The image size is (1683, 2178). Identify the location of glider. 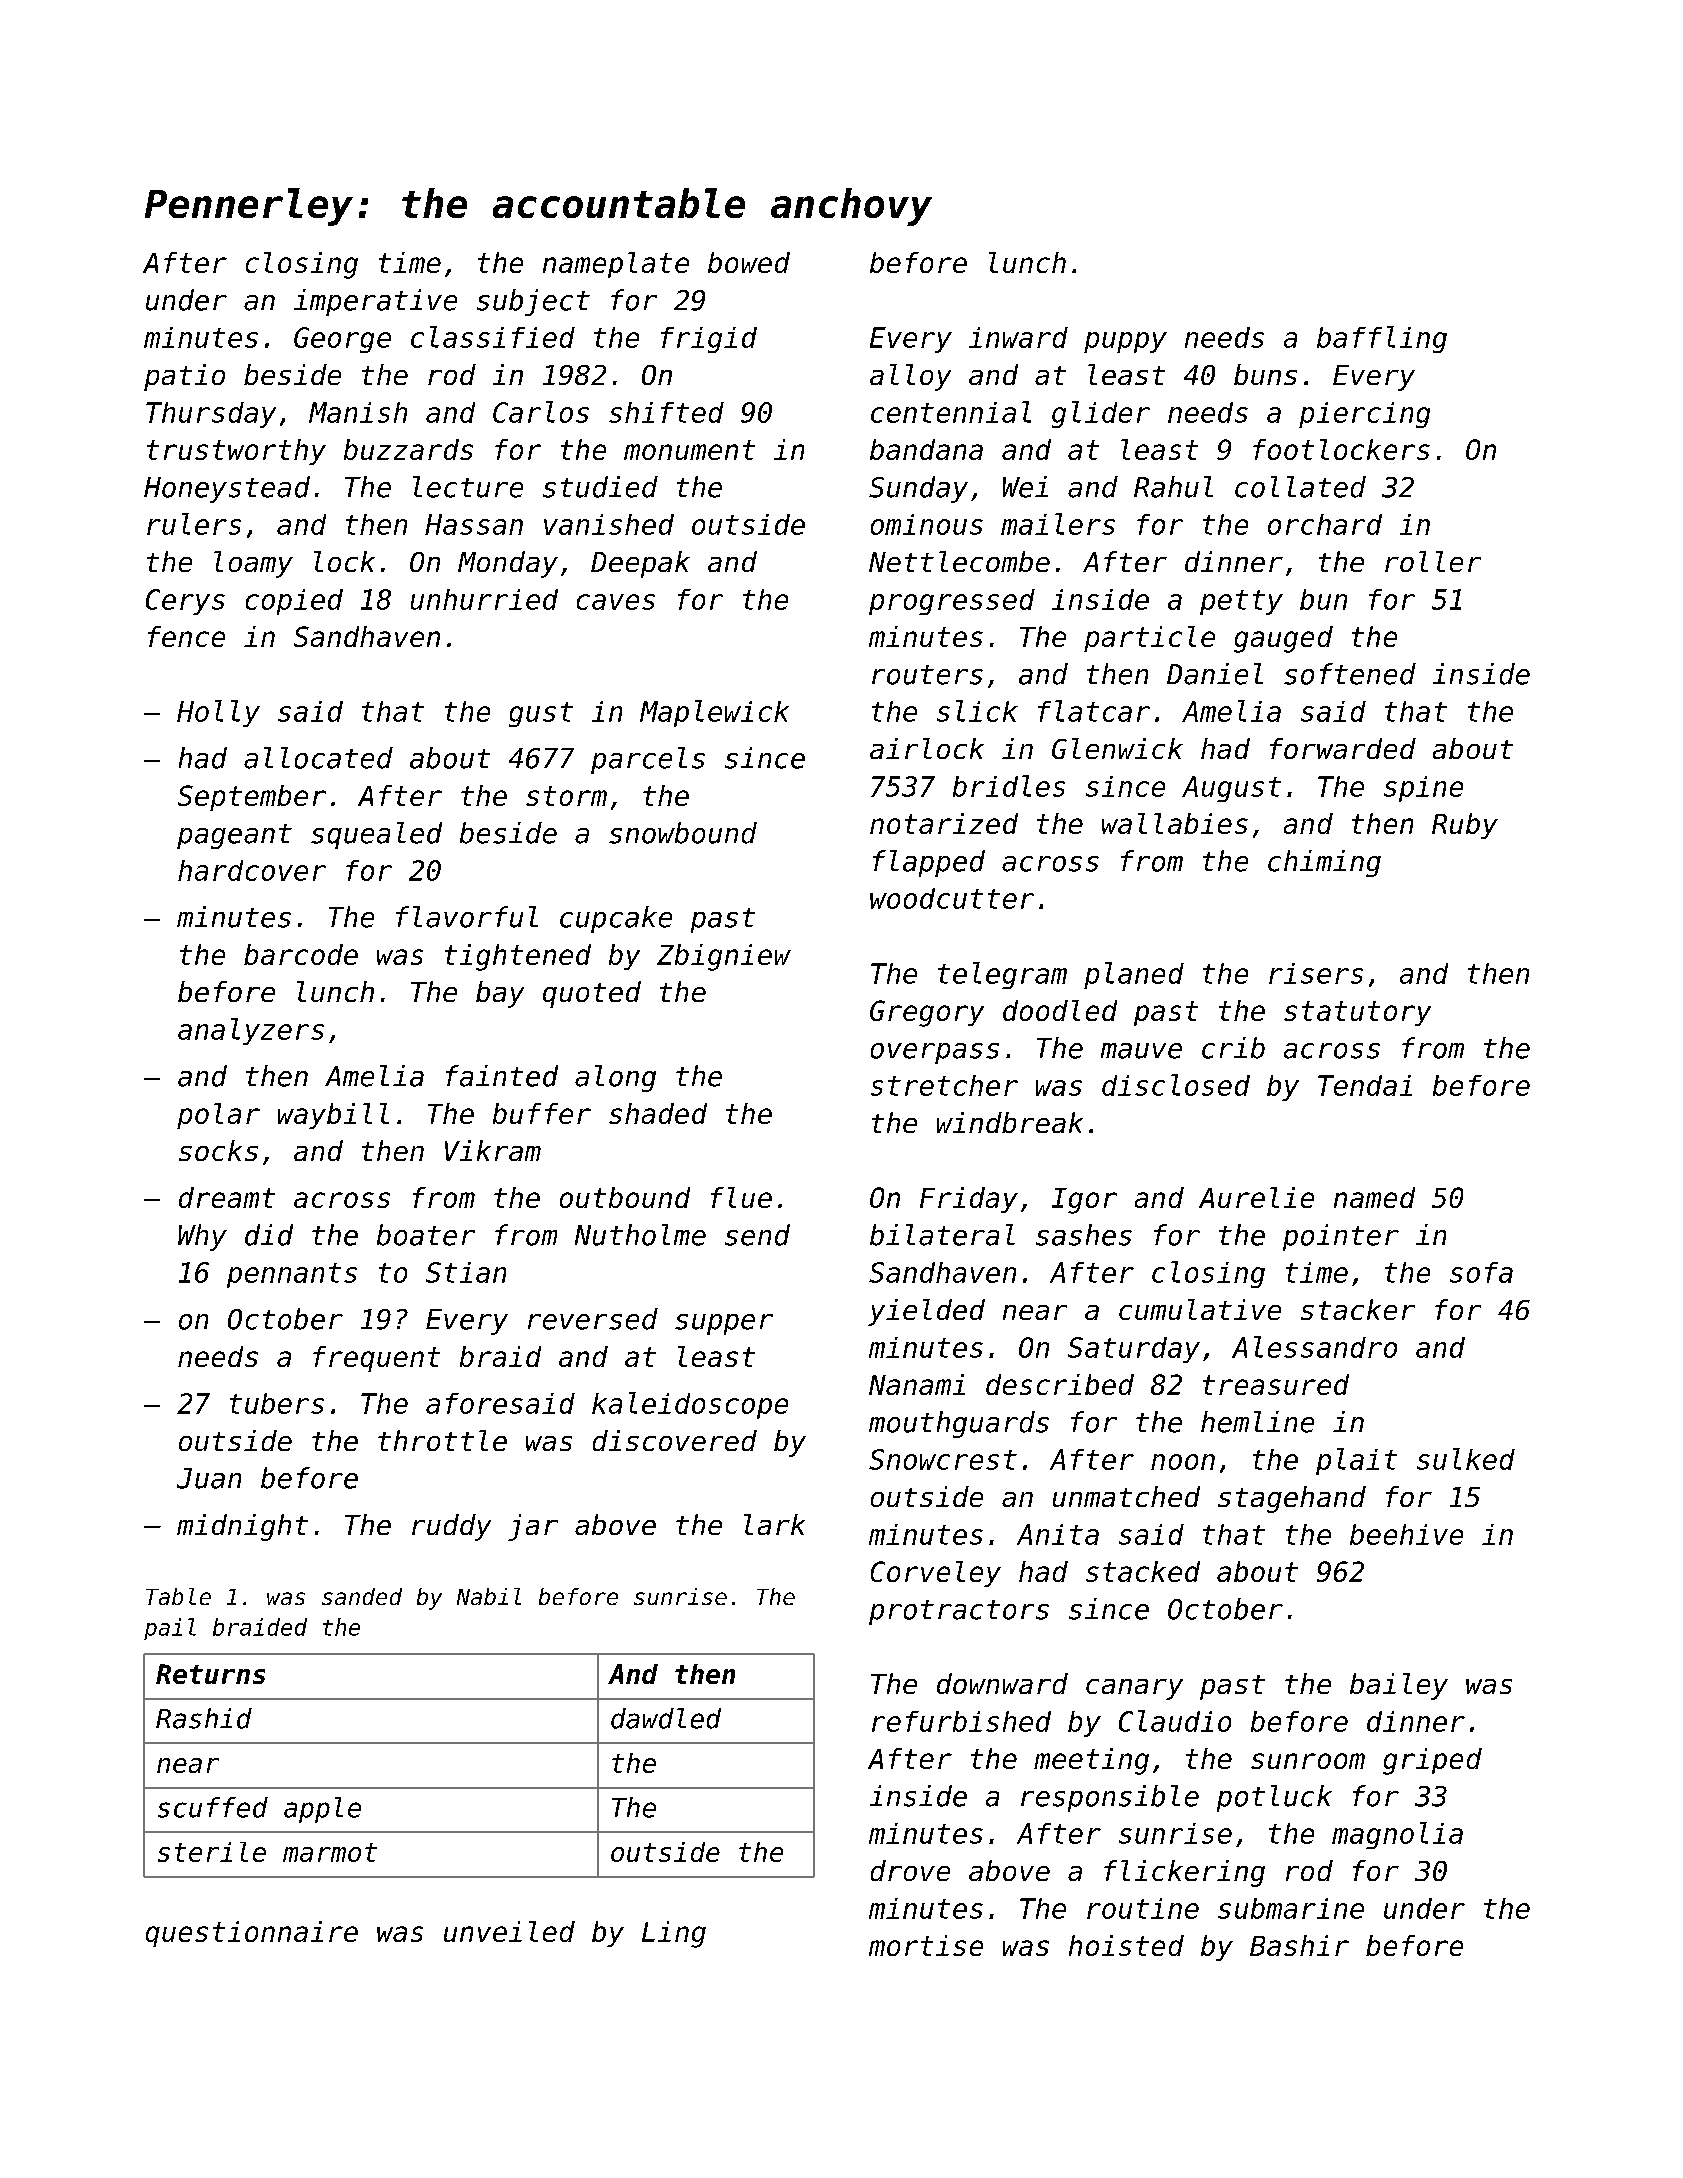
(1101, 414).
